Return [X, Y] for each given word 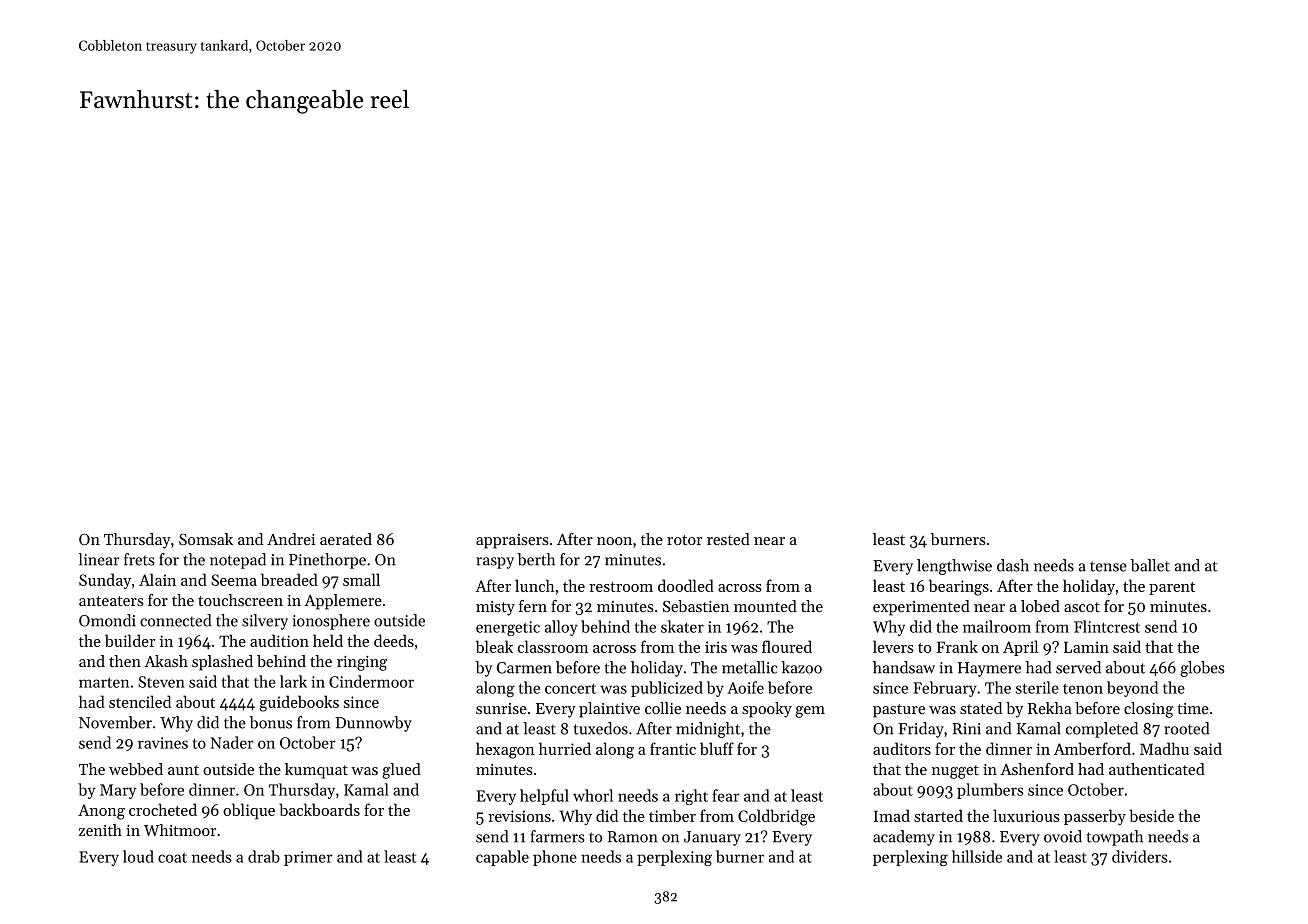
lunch [535, 585]
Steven [161, 682]
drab [264, 856]
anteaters [111, 601]
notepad [238, 561]
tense [1108, 566]
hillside [977, 856]
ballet [1150, 565]
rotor [684, 540]
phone [555, 858]
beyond [1132, 689]
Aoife [745, 687]
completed [1102, 730]
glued [401, 771]
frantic [673, 748]
